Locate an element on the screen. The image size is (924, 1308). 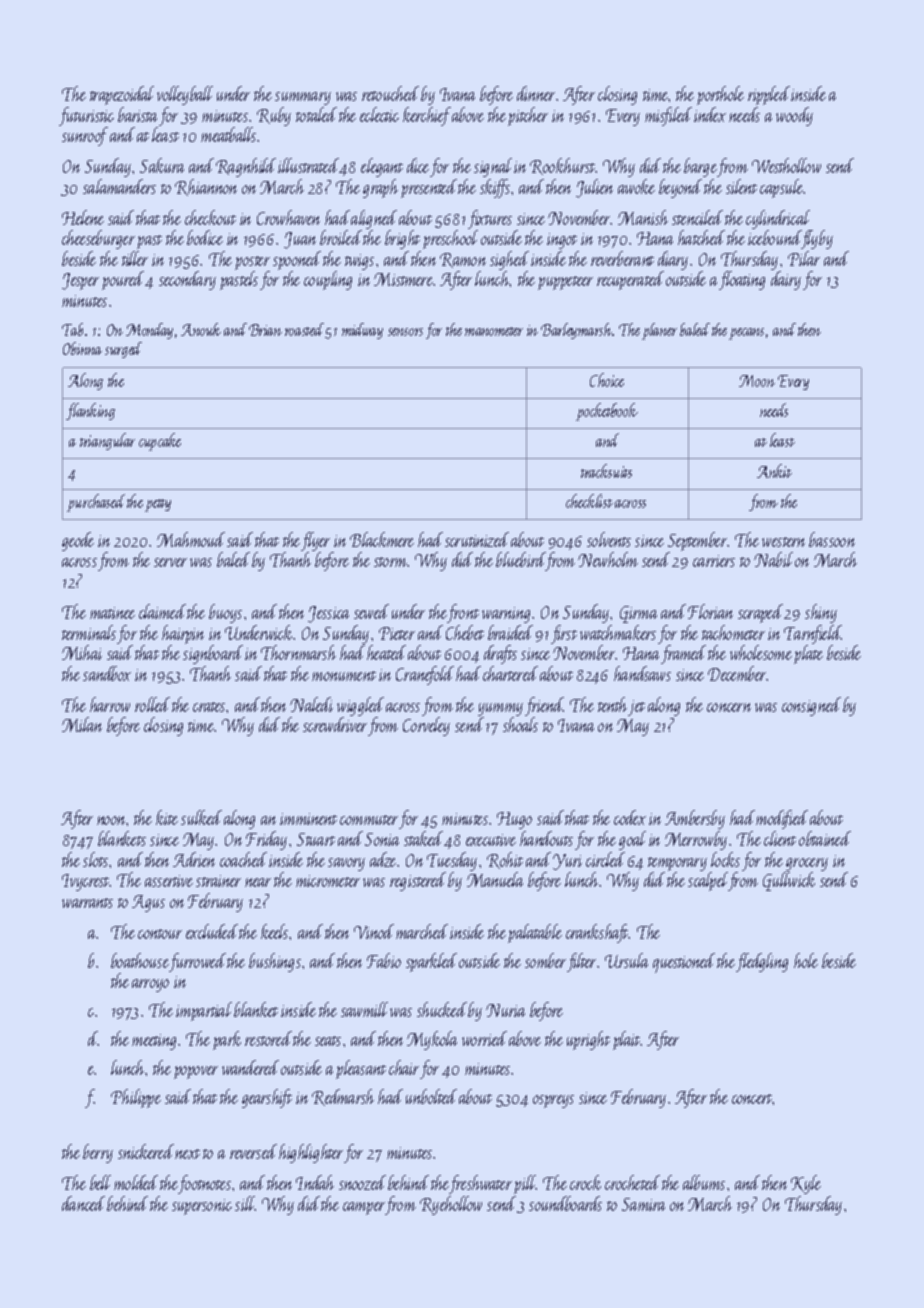
sulked is located at coordinates (201, 817).
